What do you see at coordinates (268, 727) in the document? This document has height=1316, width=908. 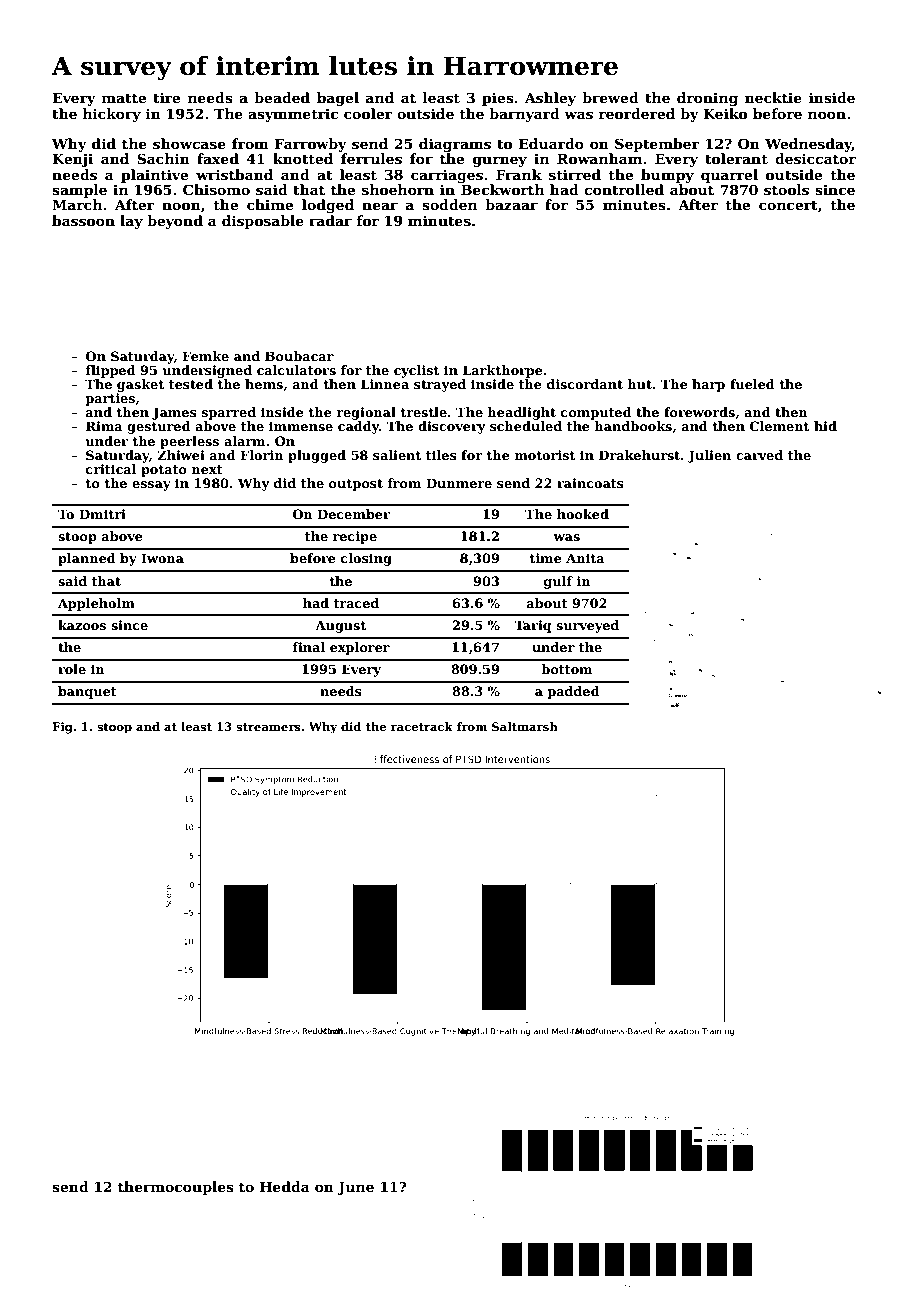 I see `streamers` at bounding box center [268, 727].
